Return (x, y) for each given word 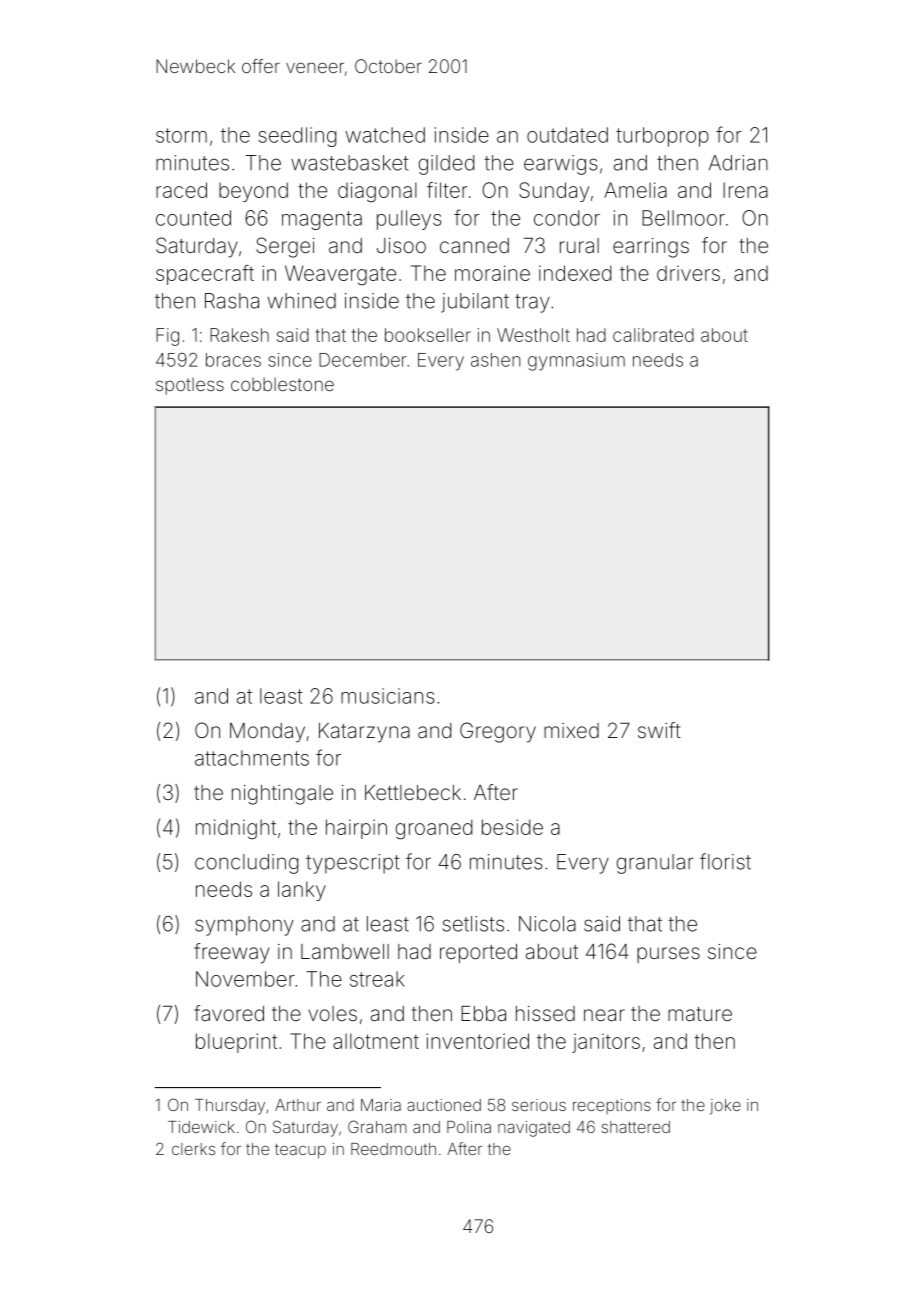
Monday (267, 733)
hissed (545, 1013)
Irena (745, 190)
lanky (302, 891)
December (363, 360)
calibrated (653, 335)
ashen (496, 360)
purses (668, 955)
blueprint (236, 1043)
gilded (446, 165)
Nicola (547, 924)
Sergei (285, 247)
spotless (190, 386)
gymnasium (576, 362)
